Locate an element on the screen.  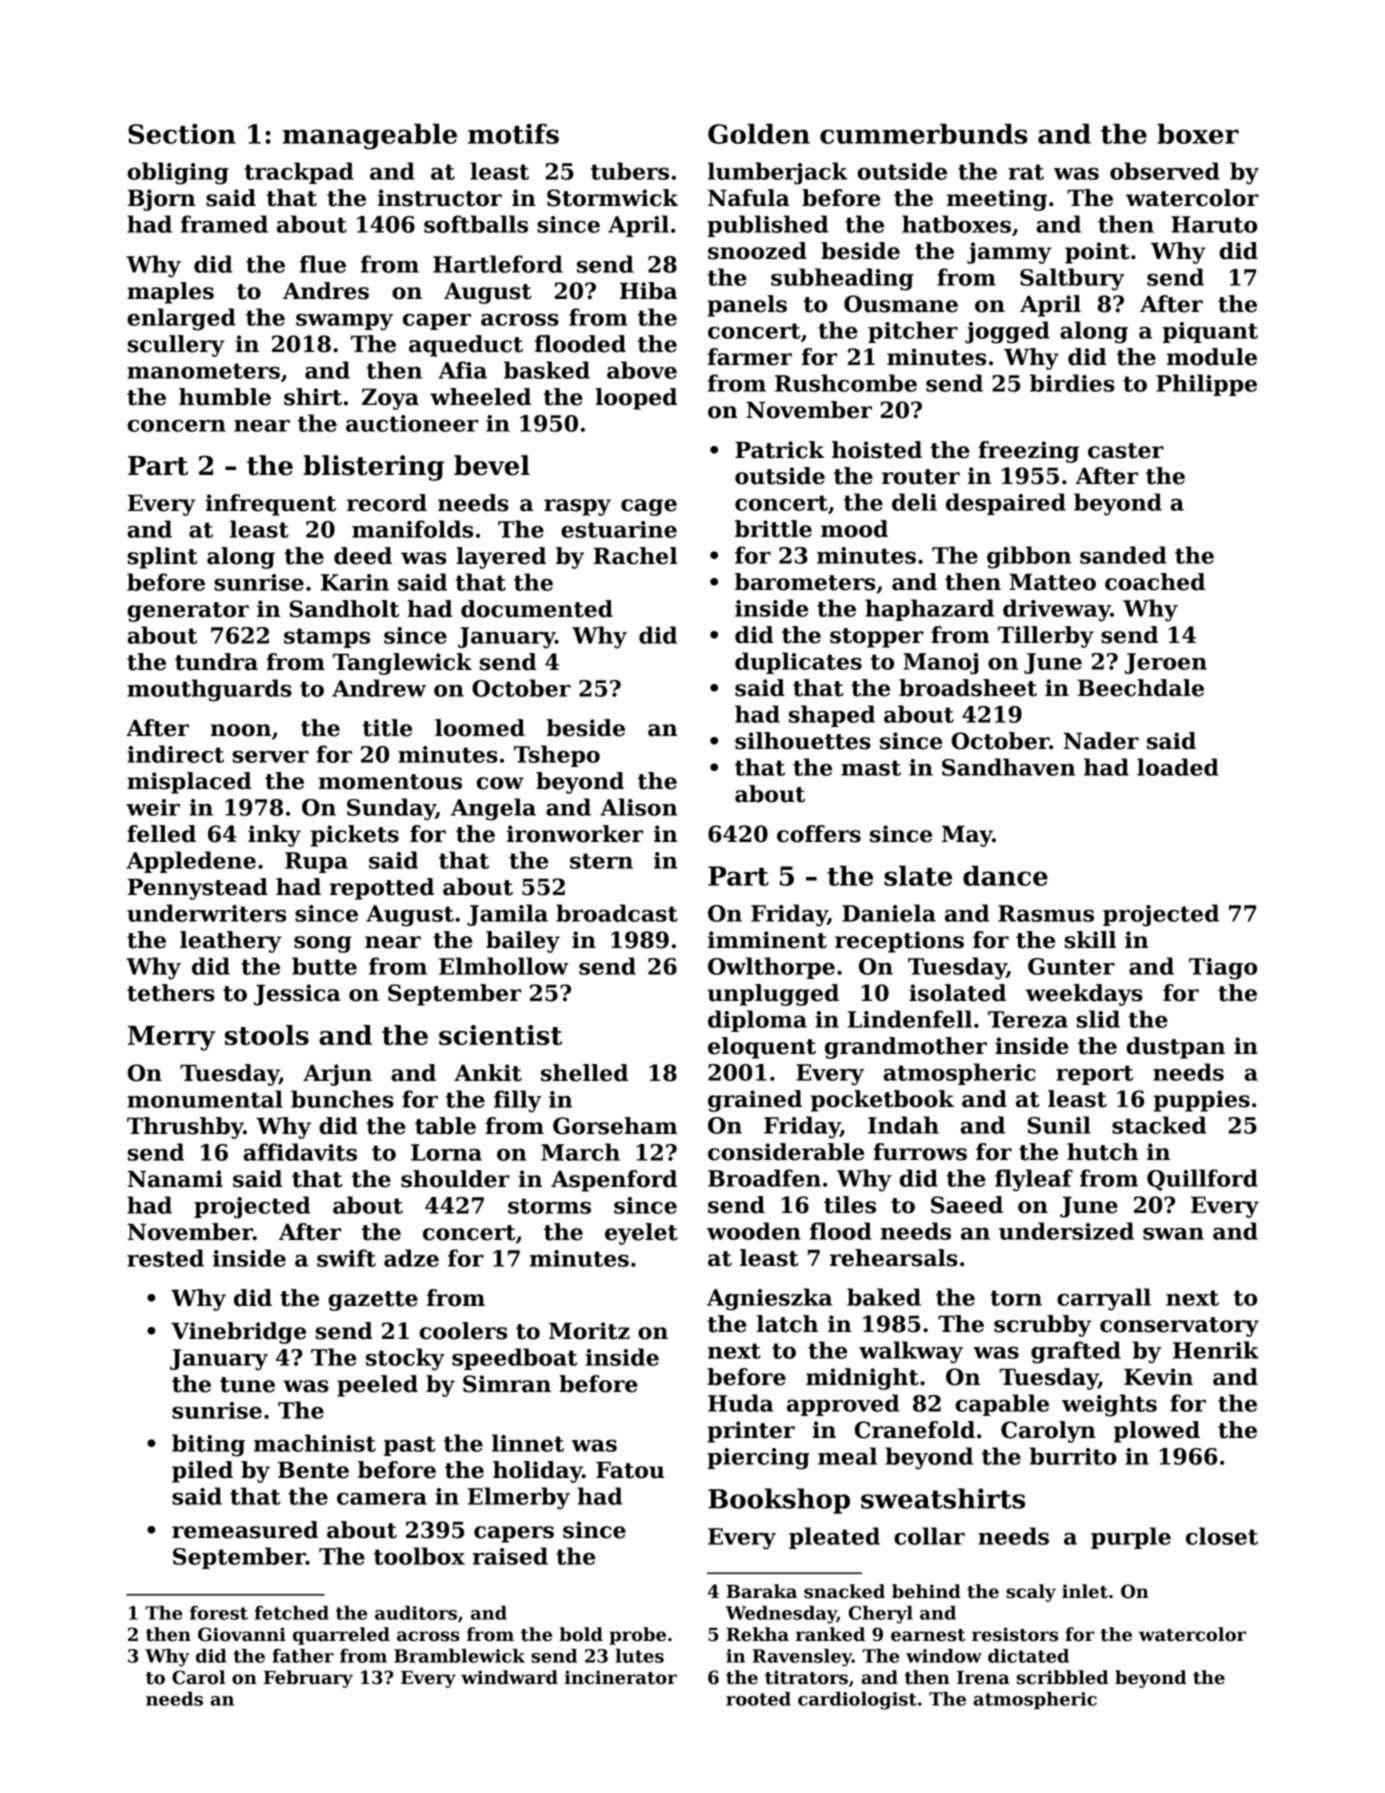
Elmhollow is located at coordinates (504, 966).
